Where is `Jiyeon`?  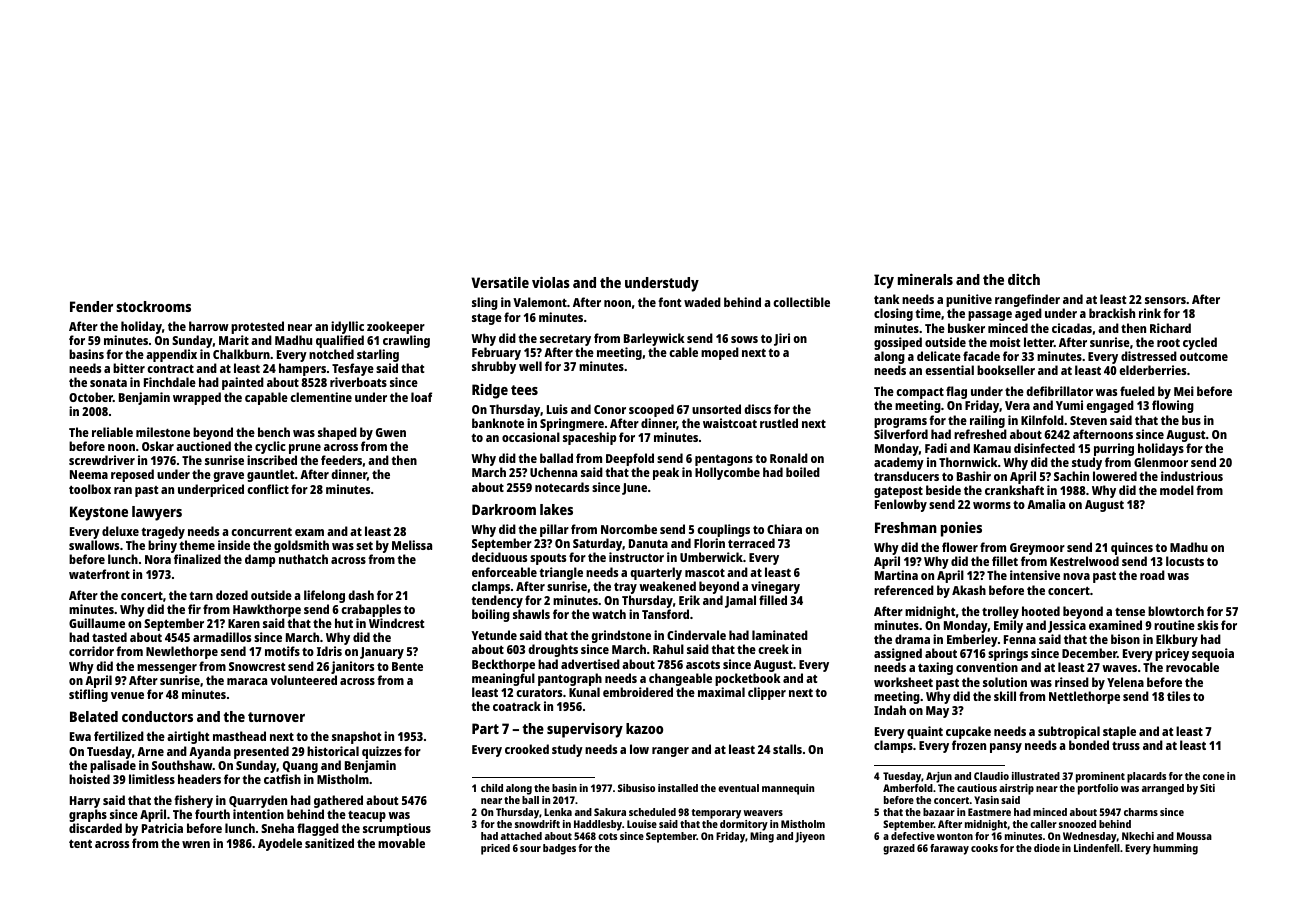
Jiyeon is located at coordinates (810, 837).
